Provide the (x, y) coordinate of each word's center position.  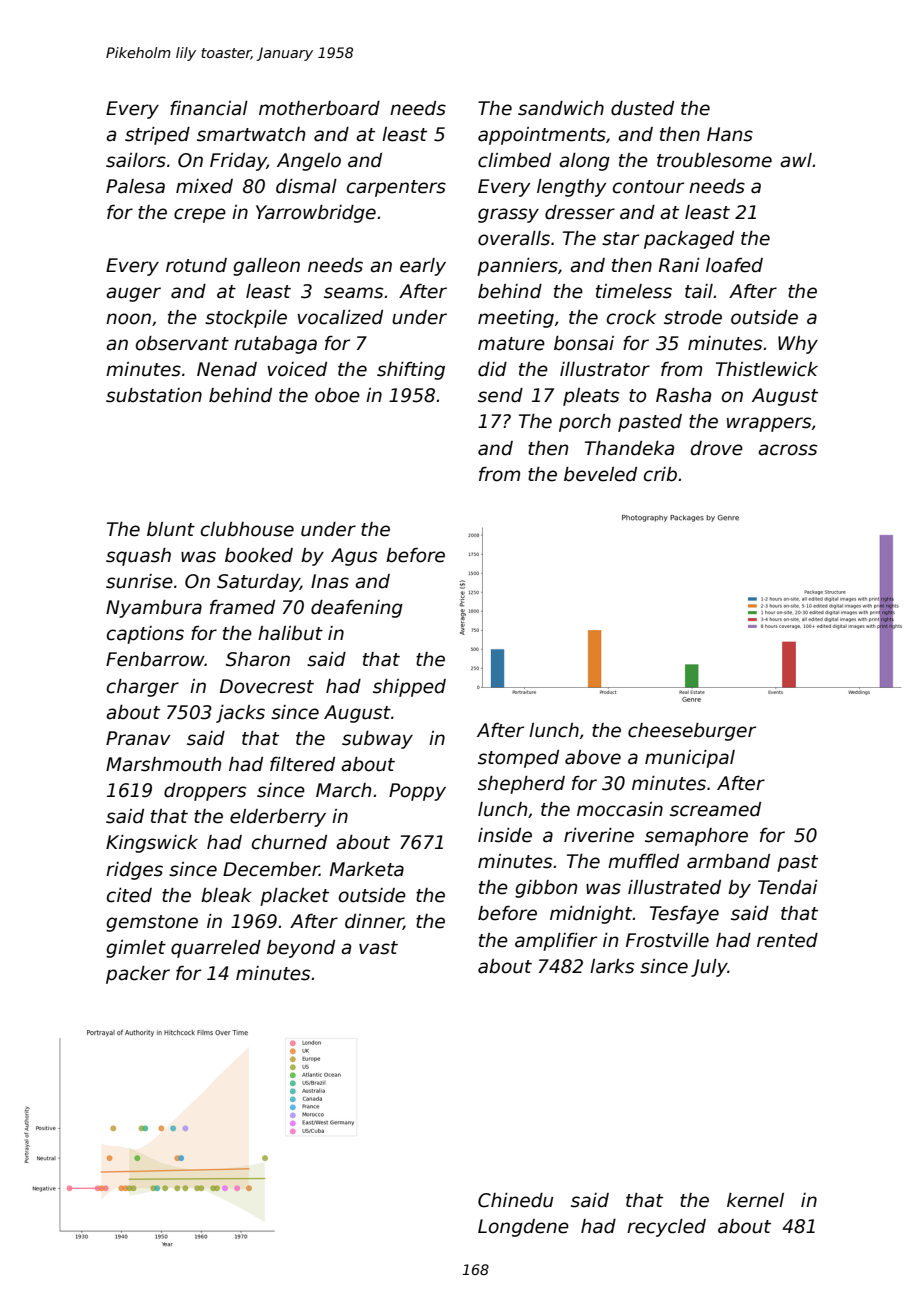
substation (154, 395)
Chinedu (515, 1200)
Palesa (135, 186)
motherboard (319, 108)
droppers (205, 792)
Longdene (523, 1228)
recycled (666, 1228)
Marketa (367, 869)
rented (787, 940)
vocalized (340, 317)
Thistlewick (767, 369)
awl (796, 160)
